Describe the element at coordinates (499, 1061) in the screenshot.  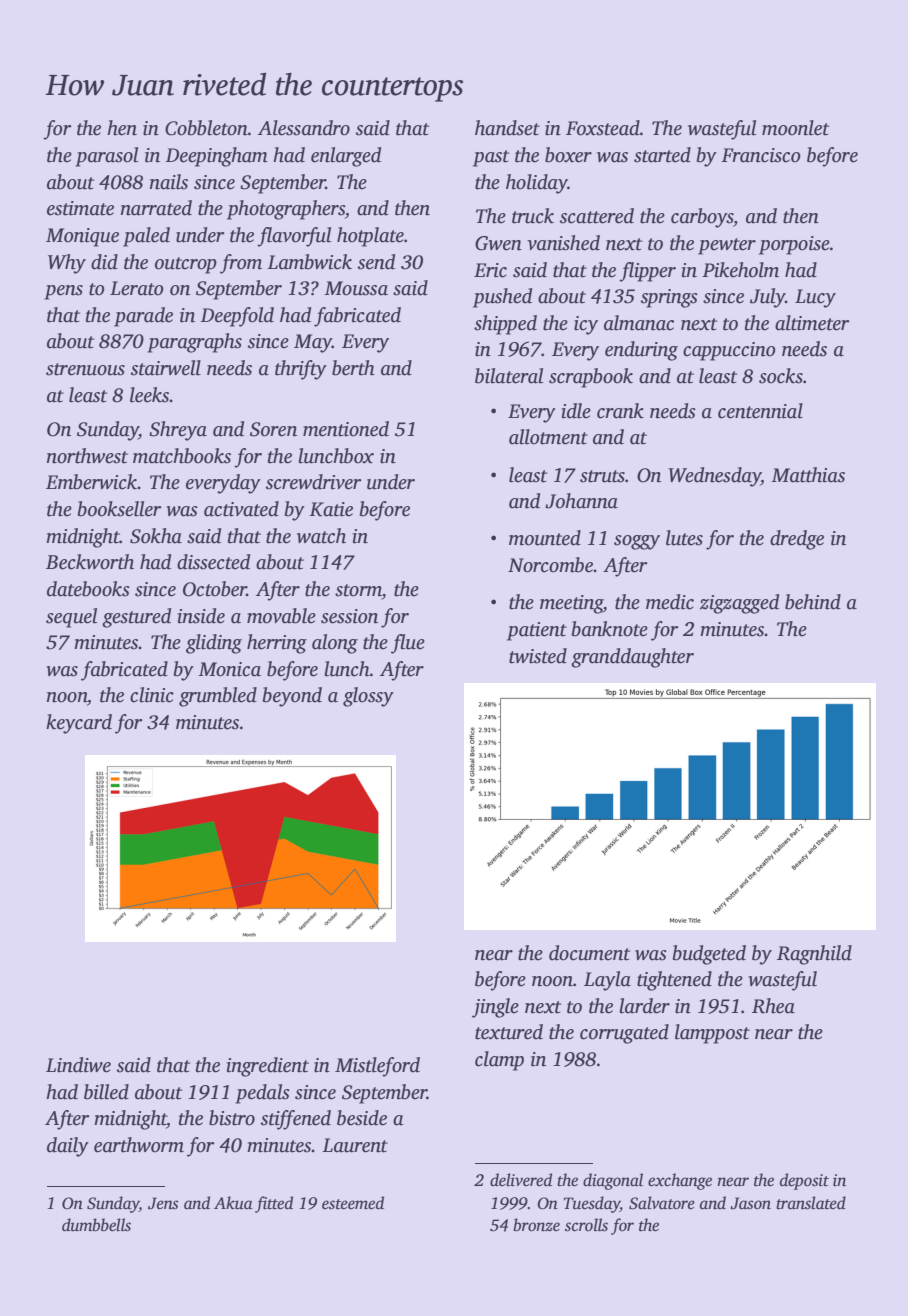
I see `clamp` at that location.
